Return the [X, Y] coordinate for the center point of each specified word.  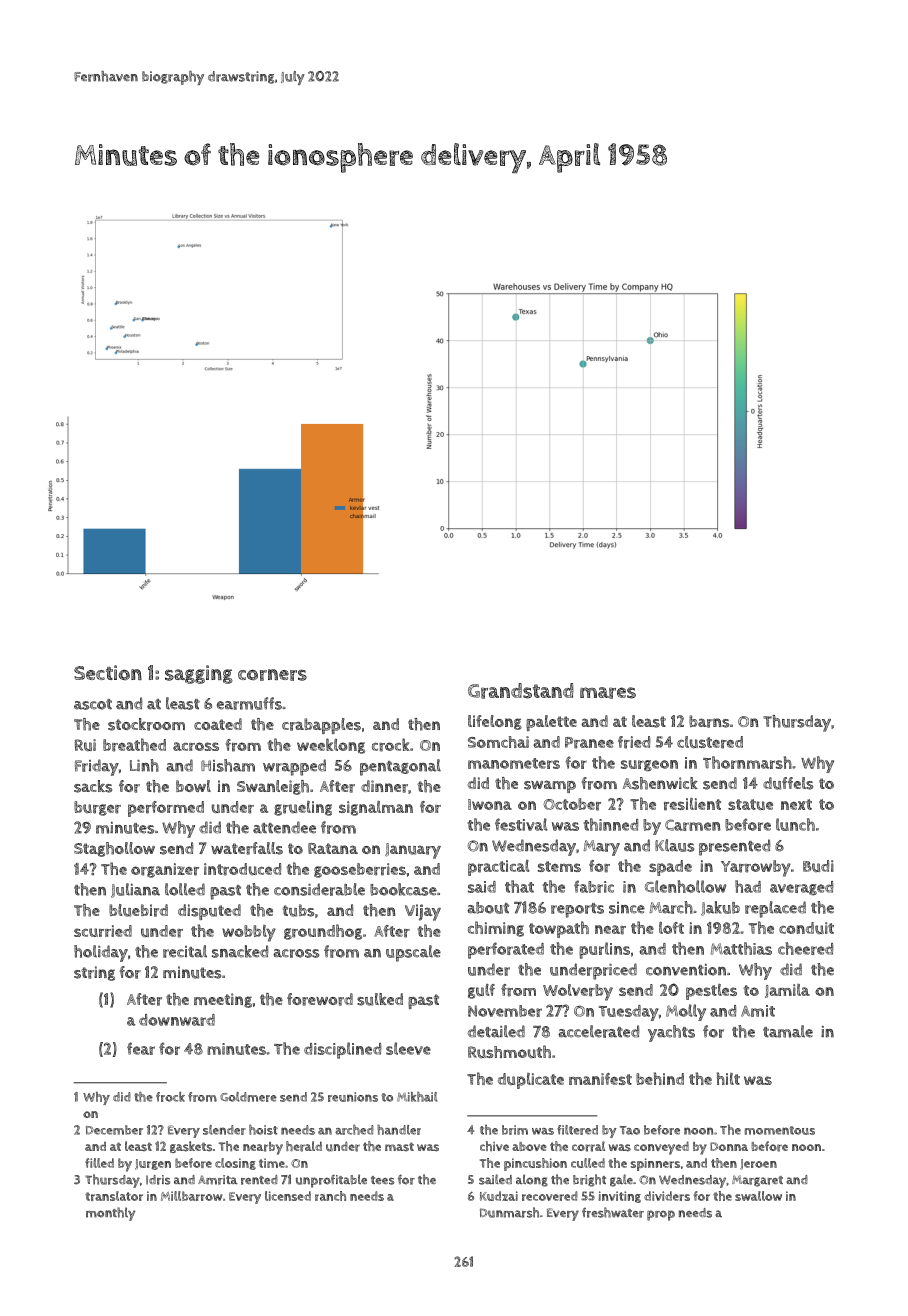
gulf [481, 991]
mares [608, 693]
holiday [101, 953]
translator [114, 1196]
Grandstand [521, 691]
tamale [788, 1031]
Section [108, 673]
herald [304, 1146]
